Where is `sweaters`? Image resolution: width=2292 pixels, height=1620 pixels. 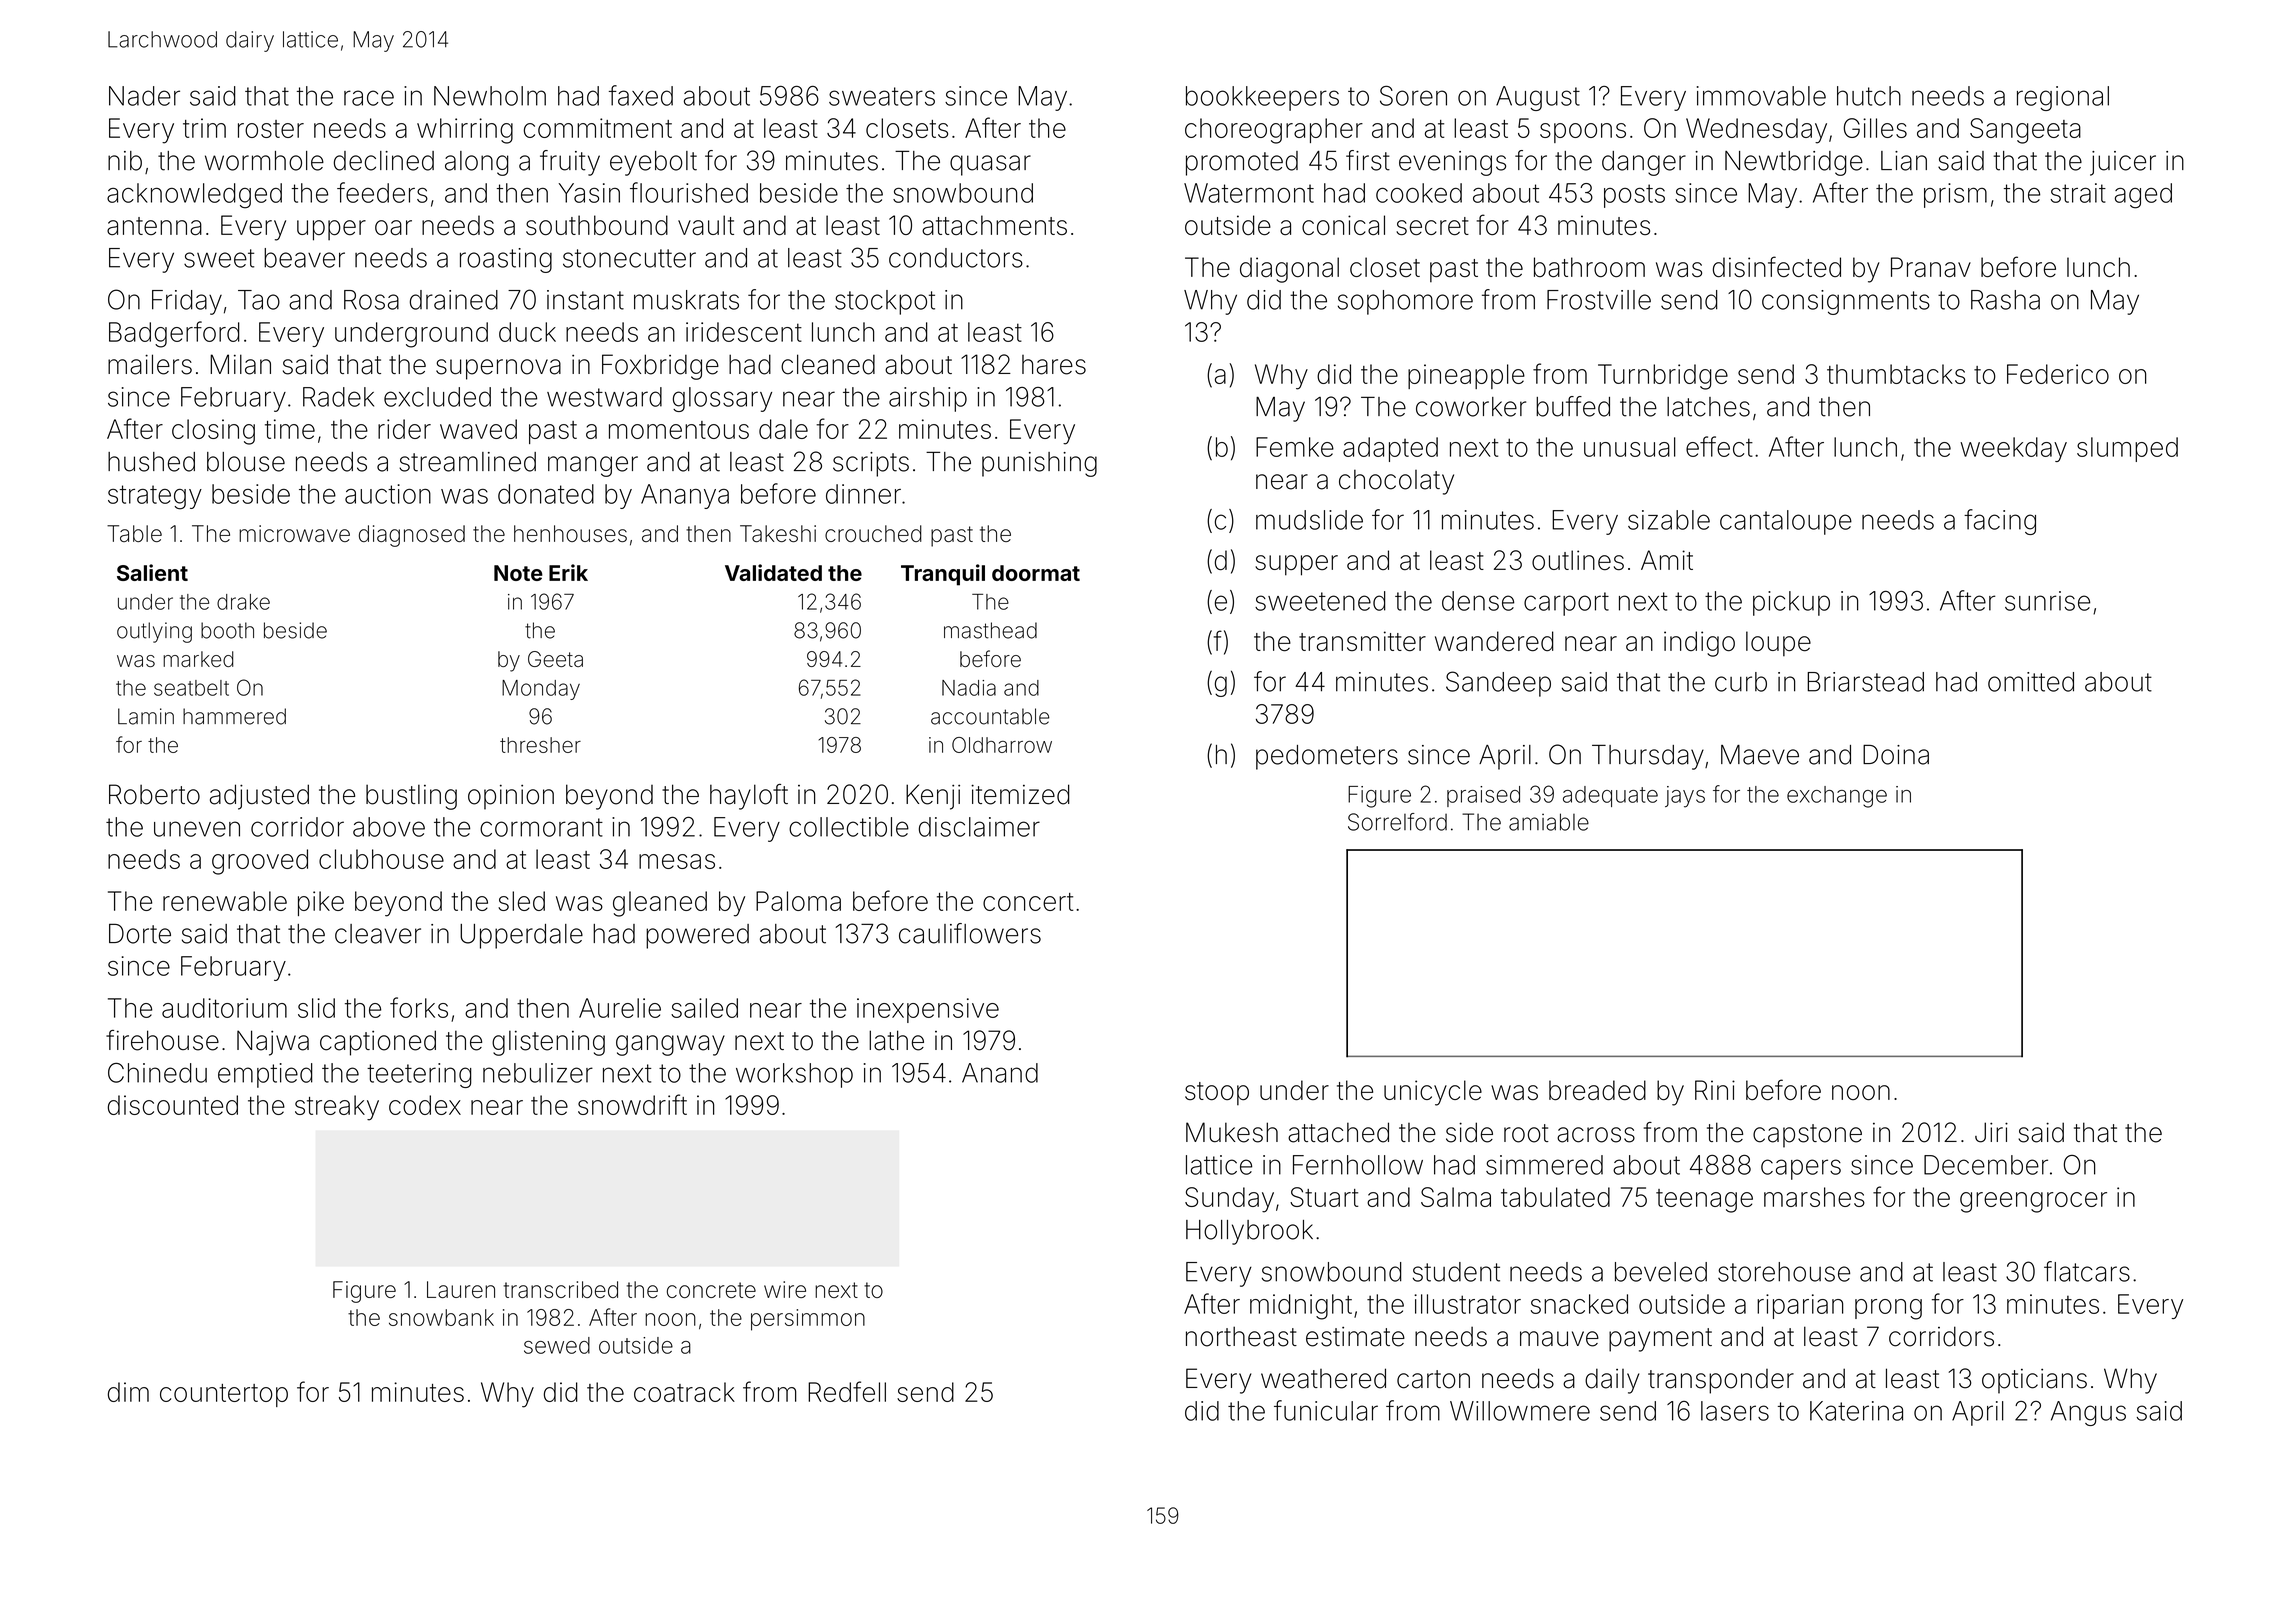
sweaters is located at coordinates (882, 96).
